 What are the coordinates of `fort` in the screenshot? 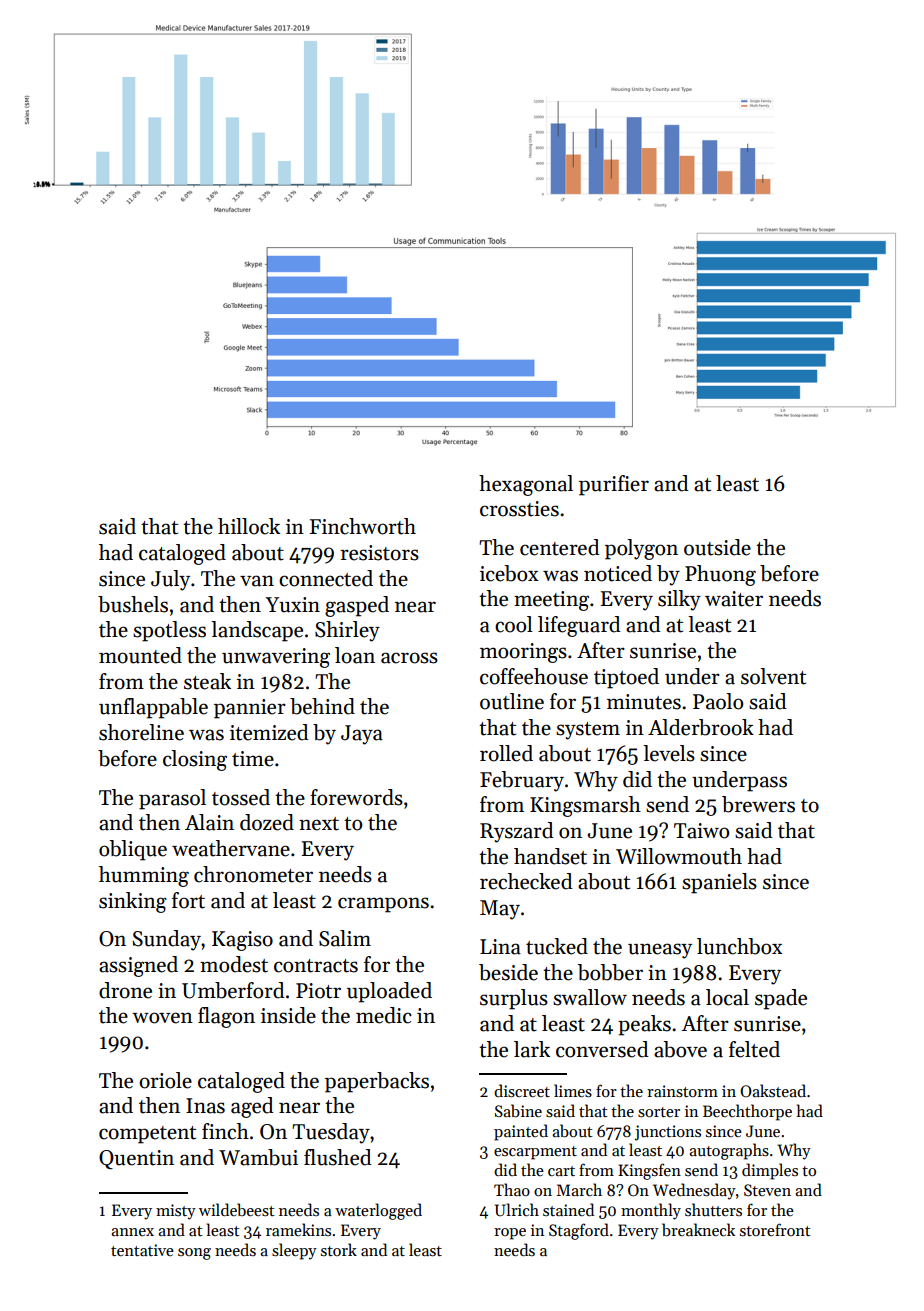 It's located at (188, 900).
